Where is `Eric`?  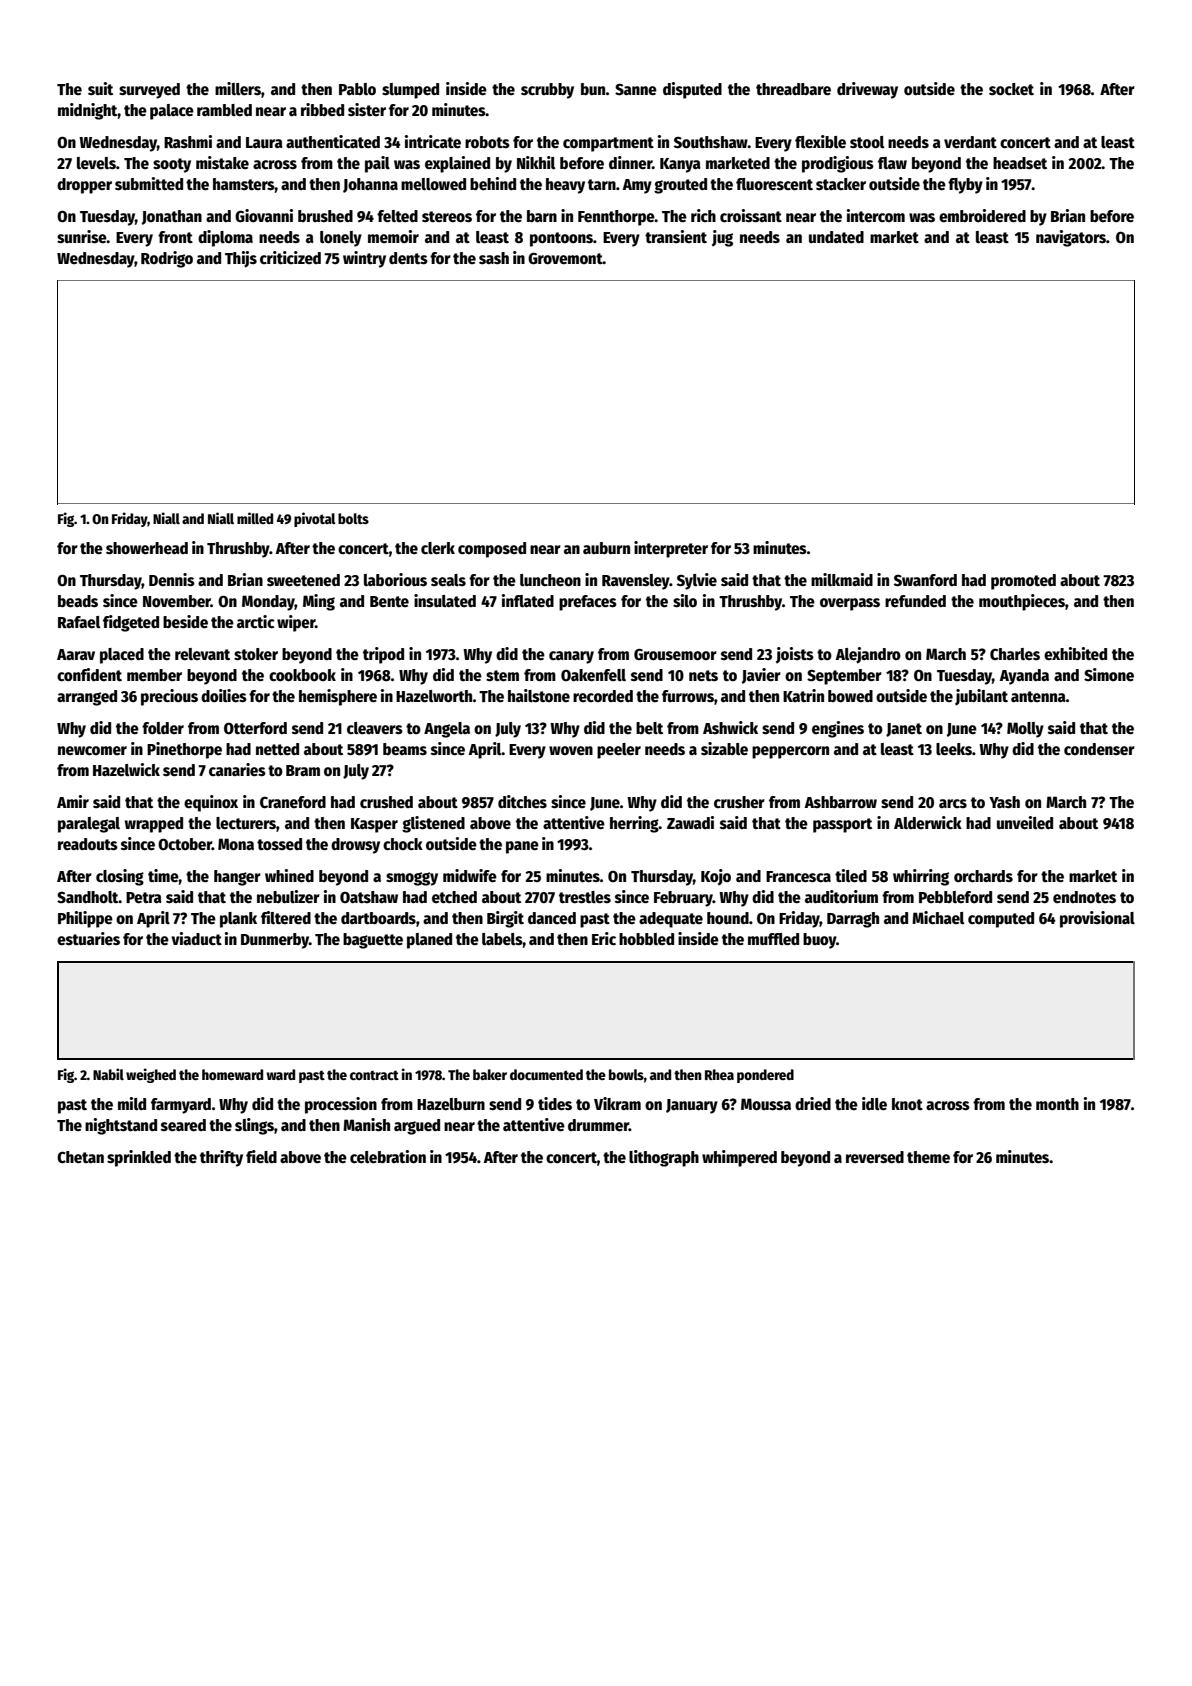
Eric is located at coordinates (604, 939).
